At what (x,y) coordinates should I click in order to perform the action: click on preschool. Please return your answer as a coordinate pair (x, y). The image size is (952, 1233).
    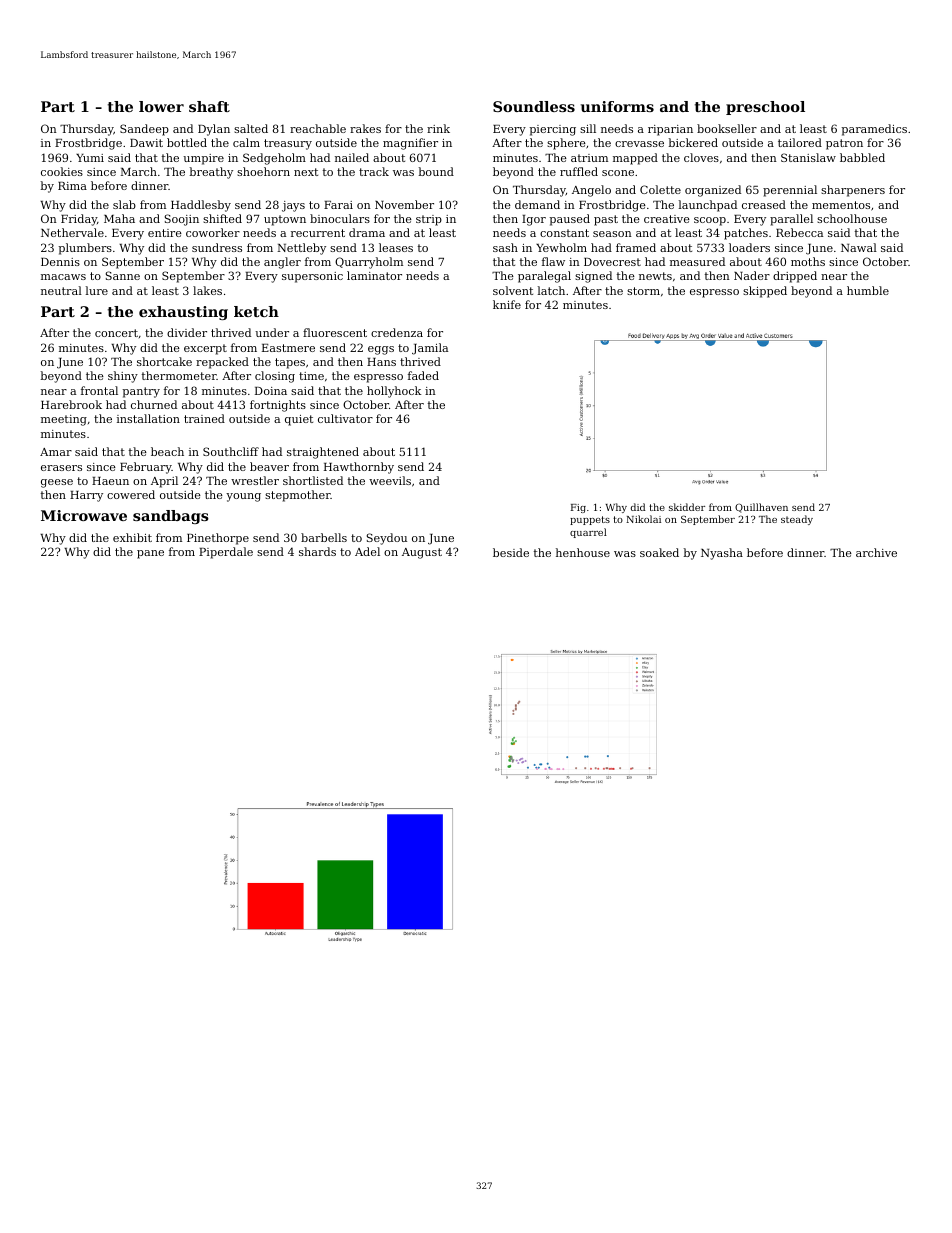
    Looking at the image, I should click on (765, 108).
